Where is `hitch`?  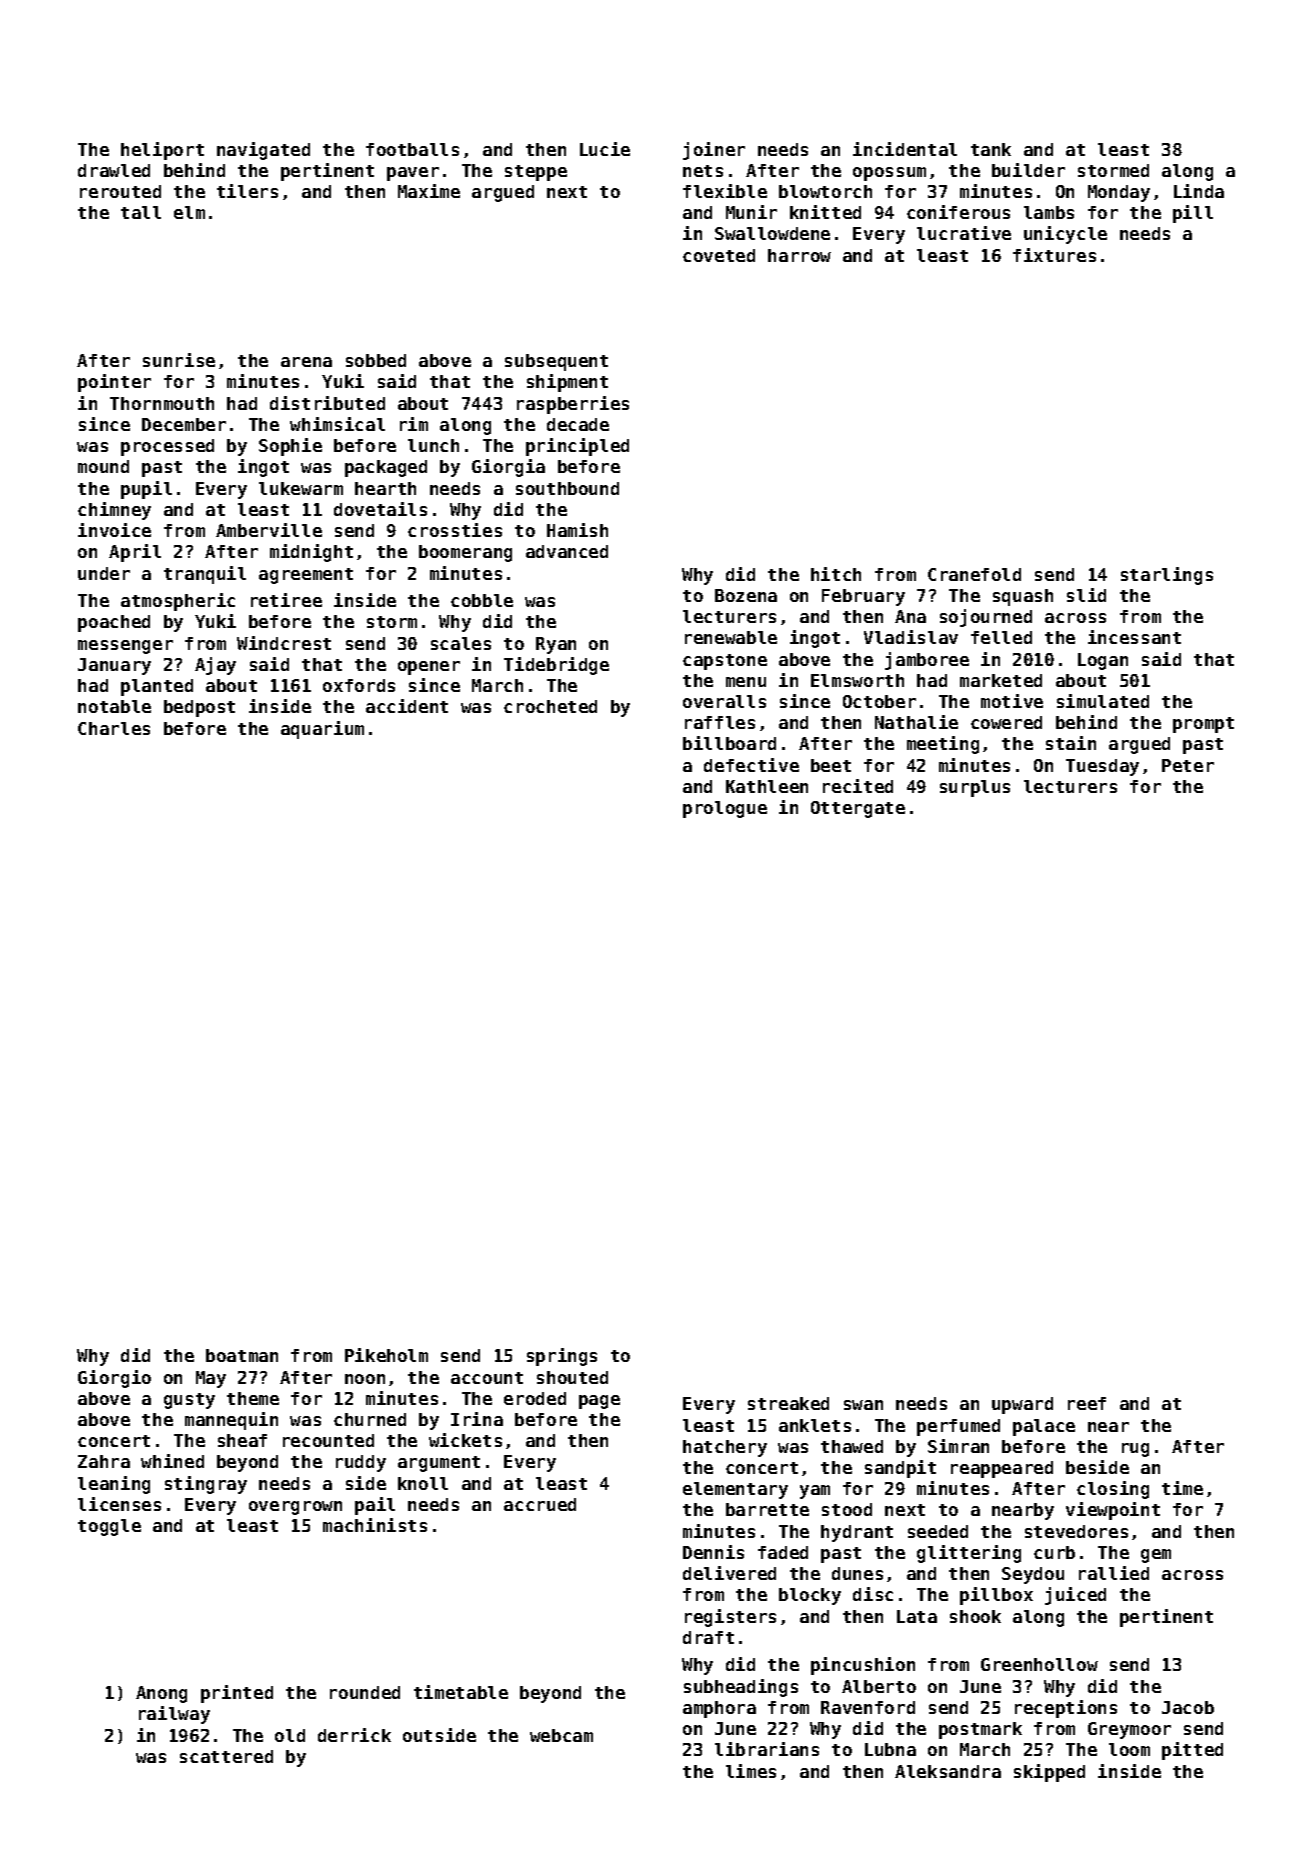
hitch is located at coordinates (836, 574).
